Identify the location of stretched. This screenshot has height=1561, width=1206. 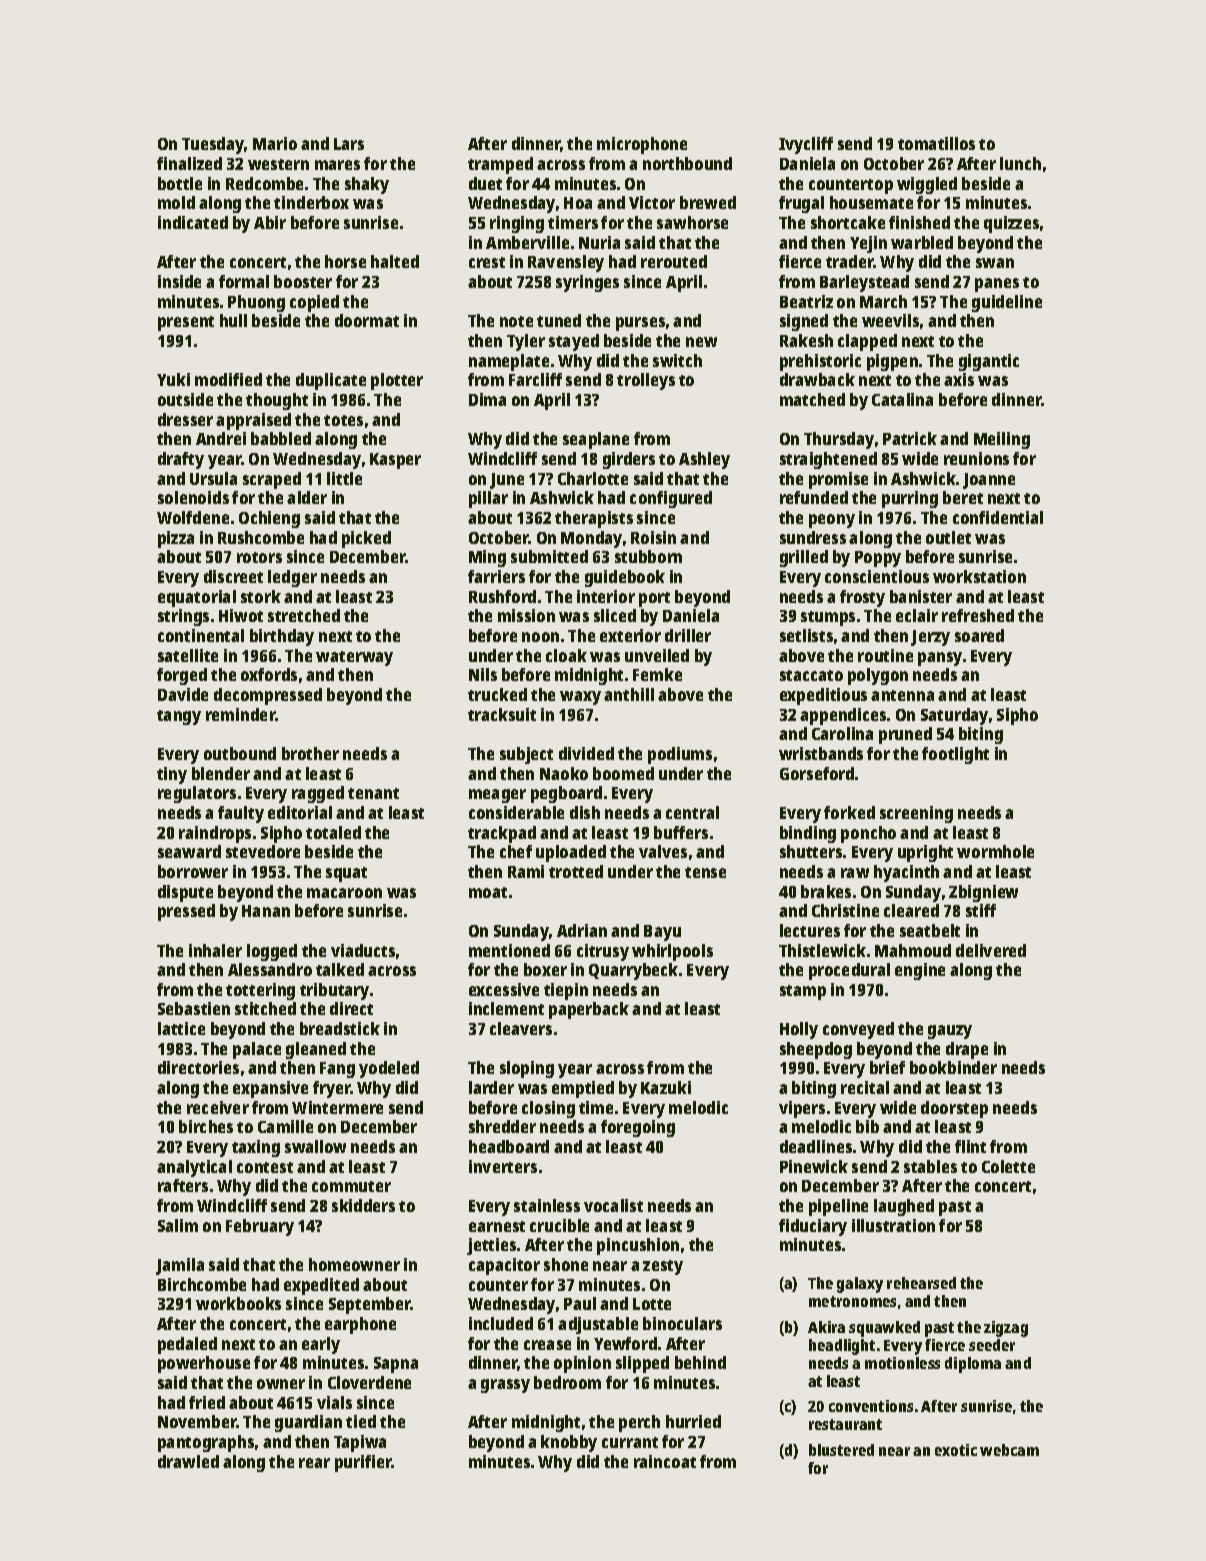
(304, 615).
